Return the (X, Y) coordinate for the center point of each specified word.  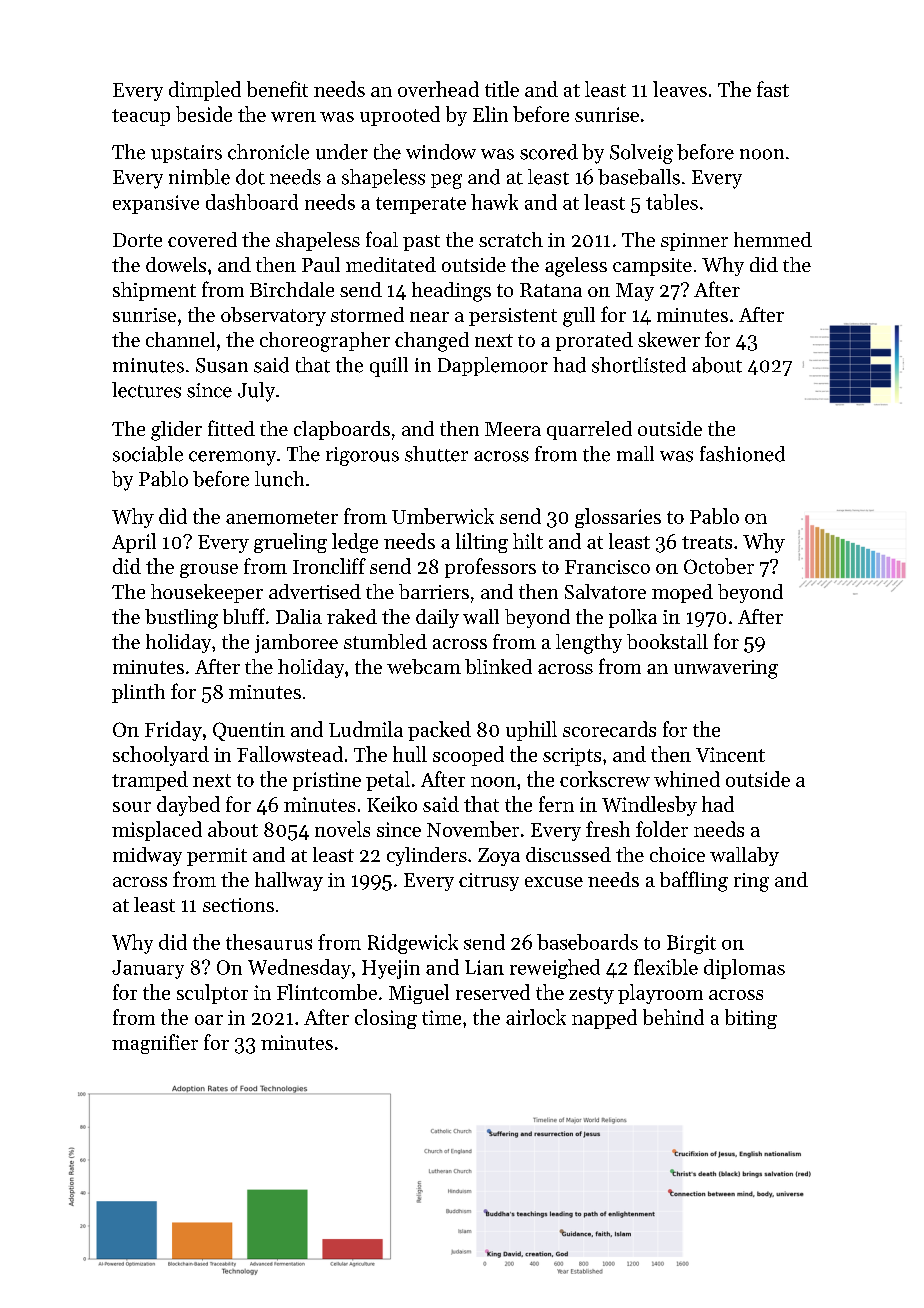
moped (682, 593)
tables (672, 202)
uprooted (400, 116)
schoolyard (161, 756)
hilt (528, 541)
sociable (148, 454)
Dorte (137, 240)
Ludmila (366, 729)
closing (386, 1019)
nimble (199, 177)
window (441, 152)
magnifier (155, 1044)
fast (773, 89)
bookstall (667, 641)
